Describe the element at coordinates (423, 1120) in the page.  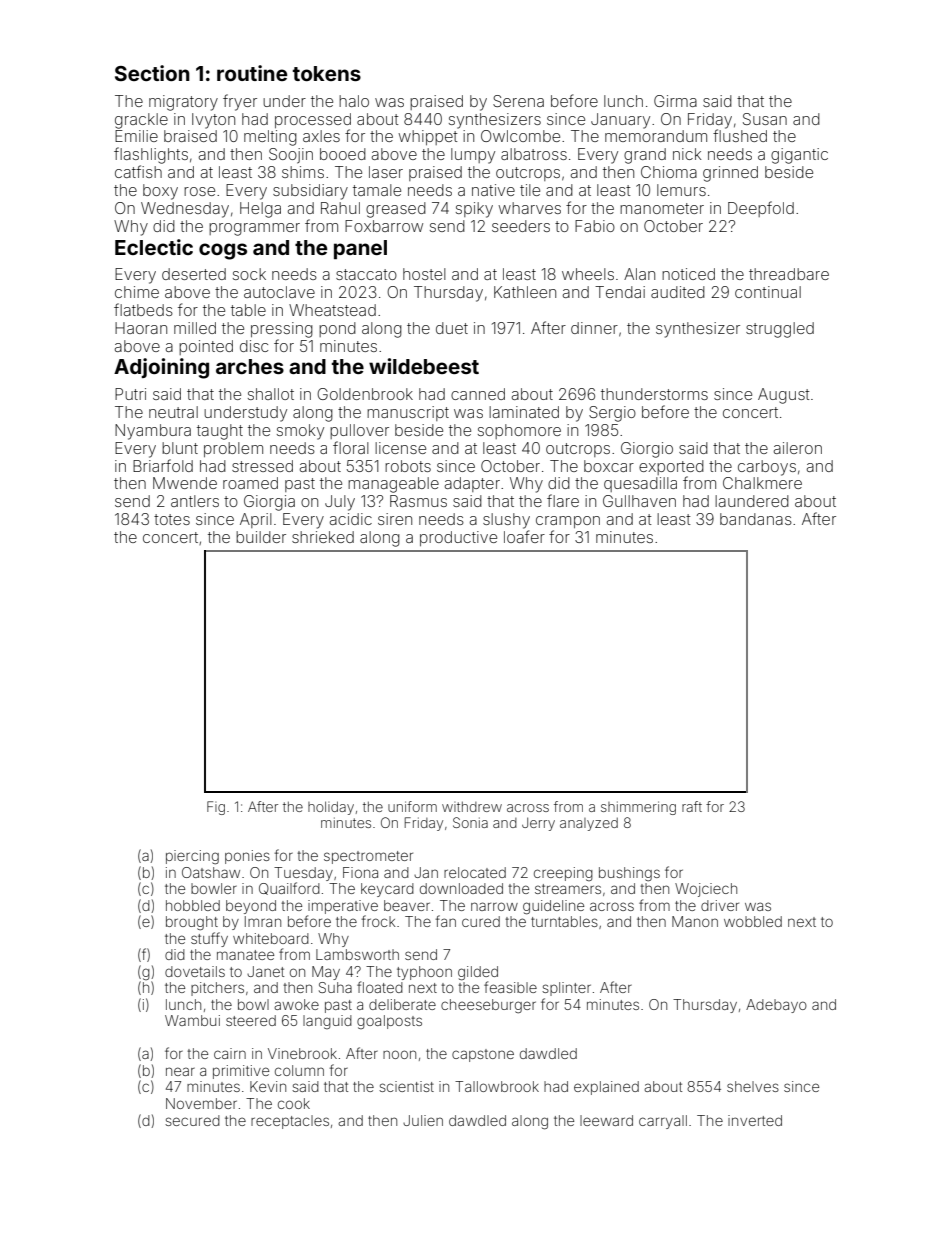
I see `Julien` at that location.
